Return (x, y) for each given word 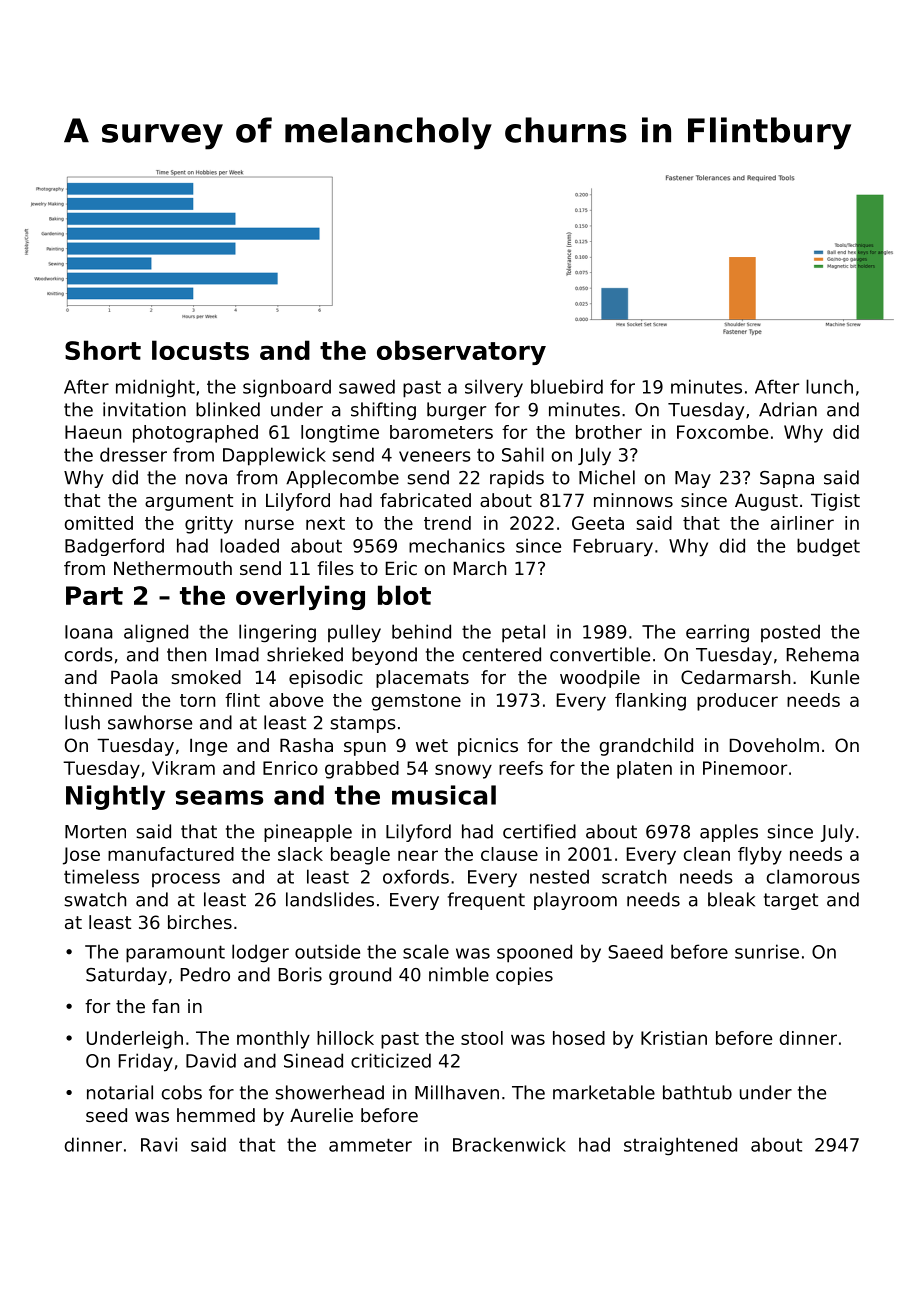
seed (106, 1115)
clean (707, 854)
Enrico (290, 768)
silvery (494, 388)
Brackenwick (509, 1144)
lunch (829, 386)
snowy (463, 771)
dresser (133, 454)
